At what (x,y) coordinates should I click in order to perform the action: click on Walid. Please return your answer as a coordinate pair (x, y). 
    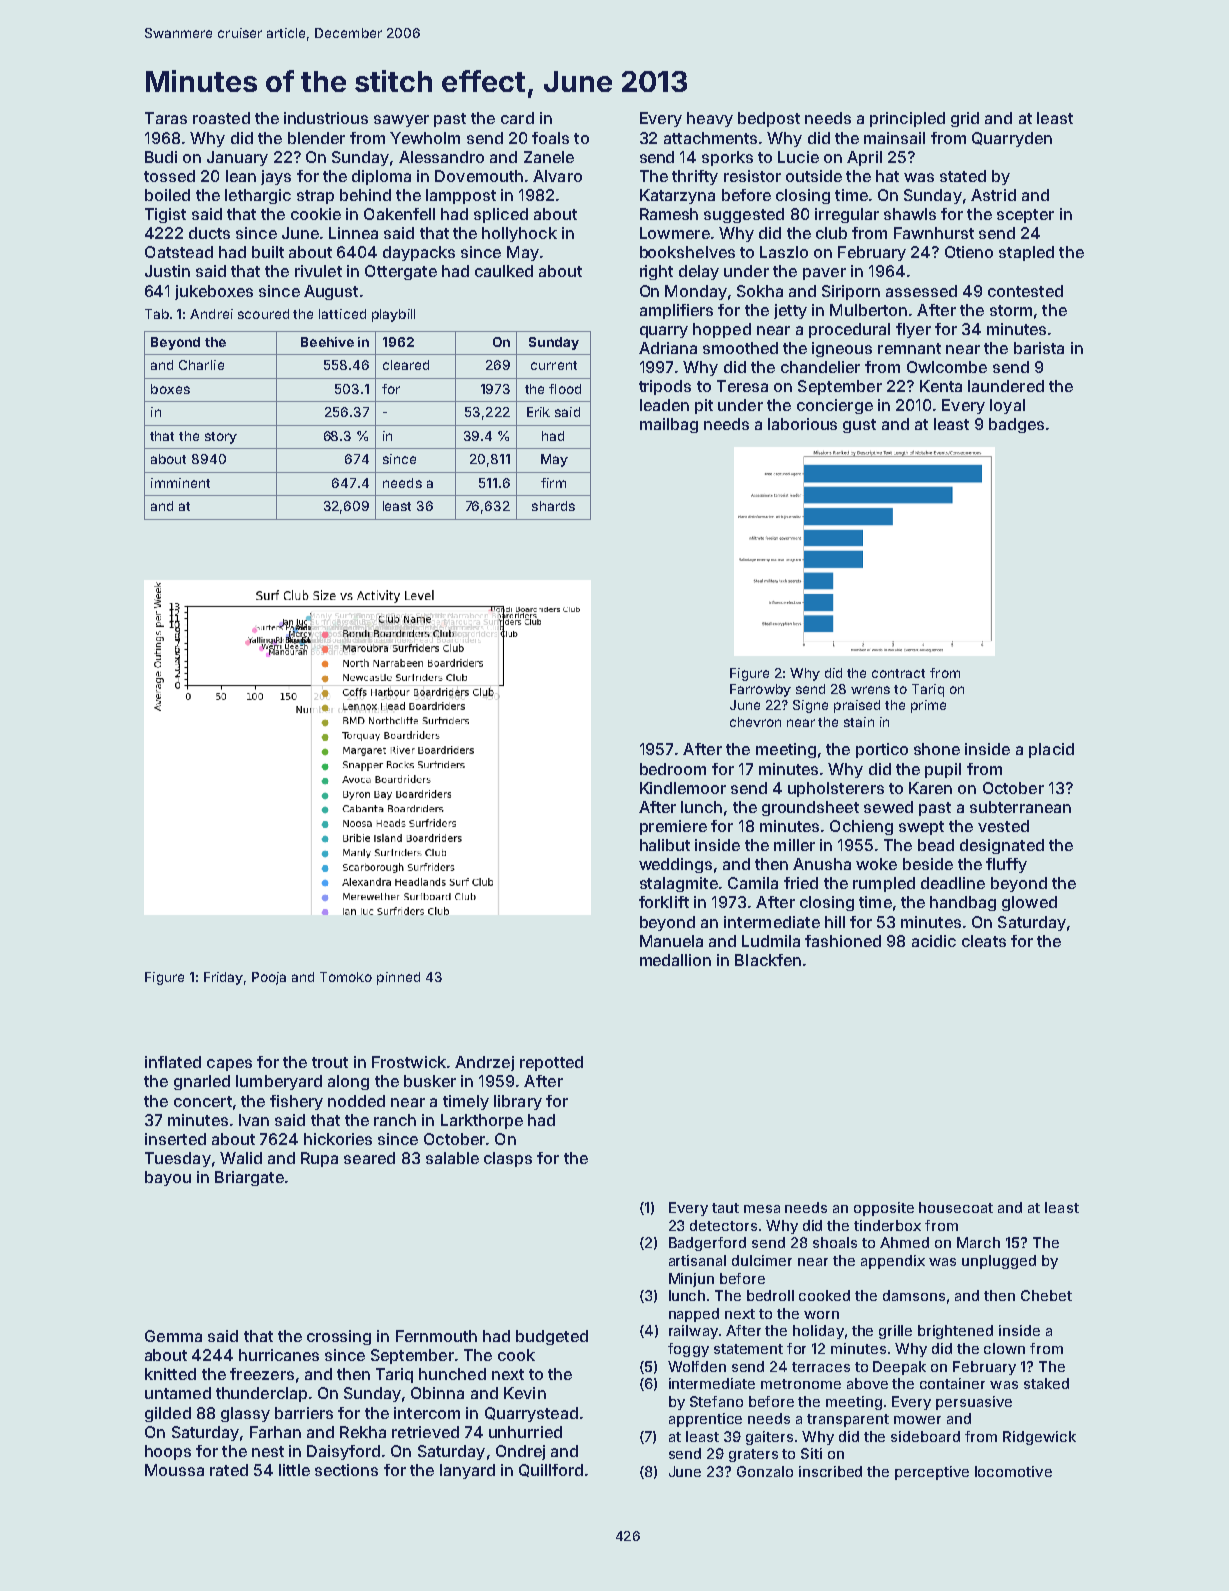
    Looking at the image, I should click on (241, 1158).
